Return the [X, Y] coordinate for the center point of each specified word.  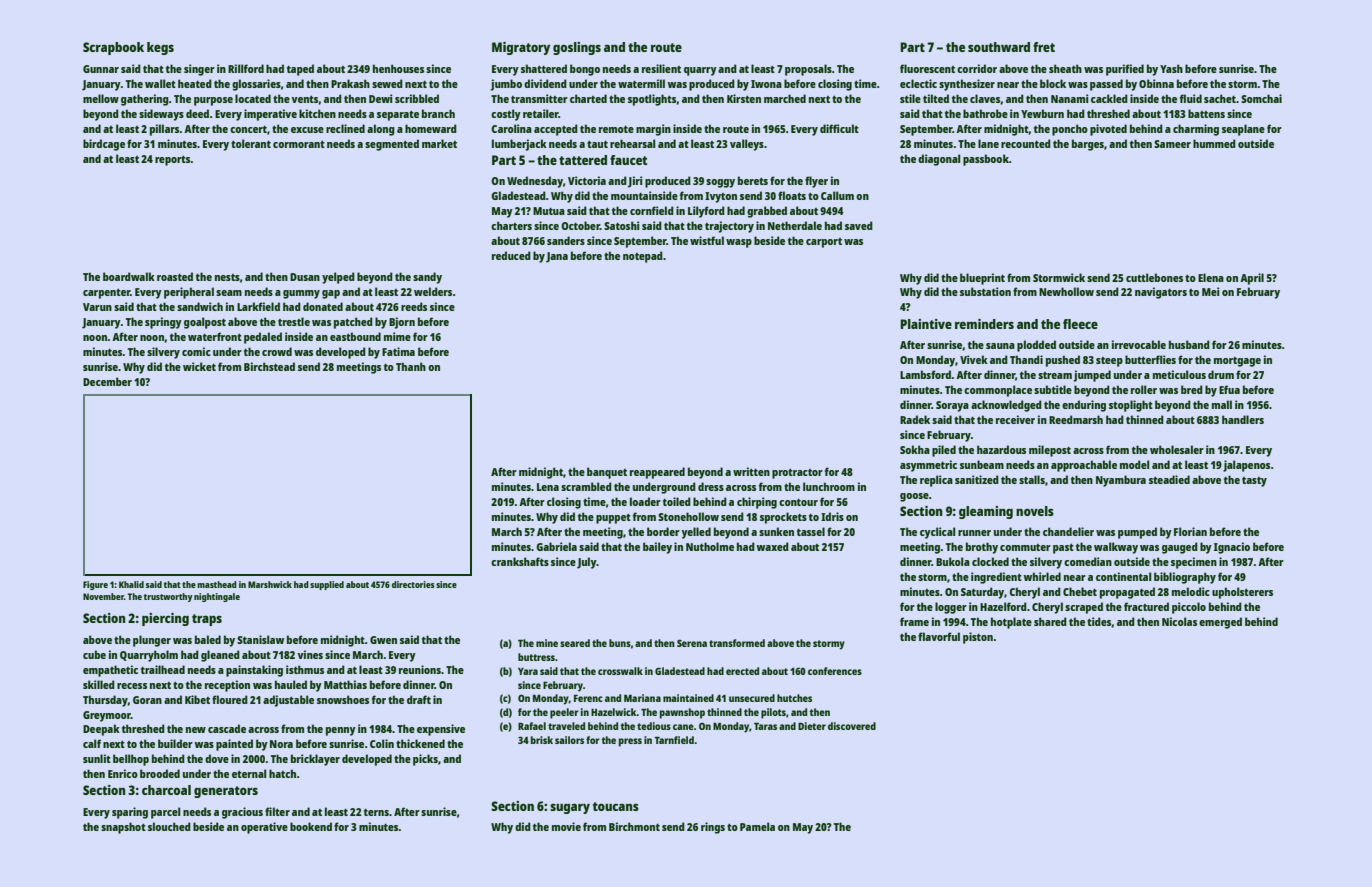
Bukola [953, 561]
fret [1044, 47]
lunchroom [829, 486]
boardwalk [129, 276]
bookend [311, 826]
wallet [160, 83]
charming [1196, 130]
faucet [628, 160]
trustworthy [168, 597]
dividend [545, 83]
